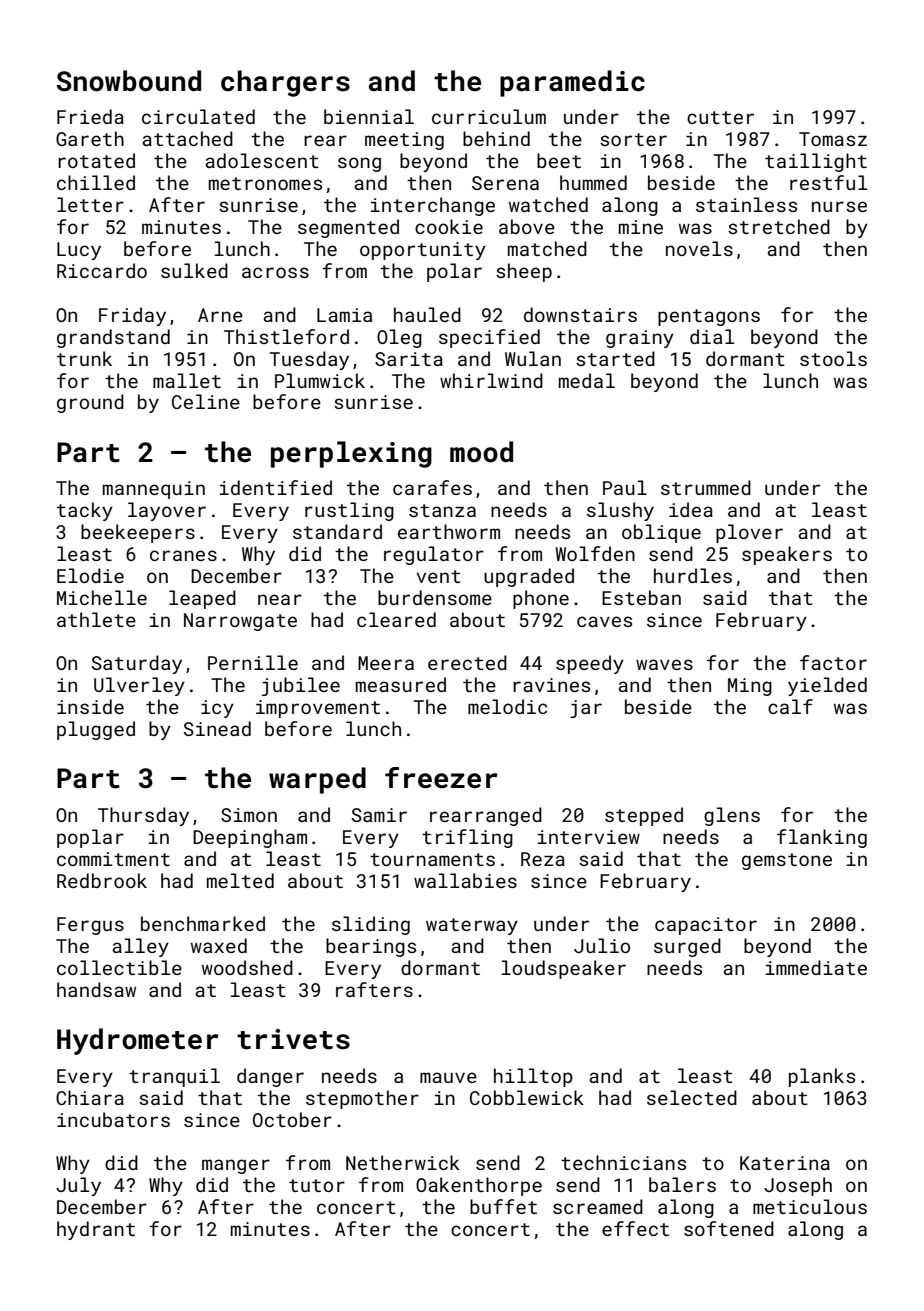 The image size is (924, 1311). What do you see at coordinates (787, 861) in the screenshot?
I see `gemstone` at bounding box center [787, 861].
